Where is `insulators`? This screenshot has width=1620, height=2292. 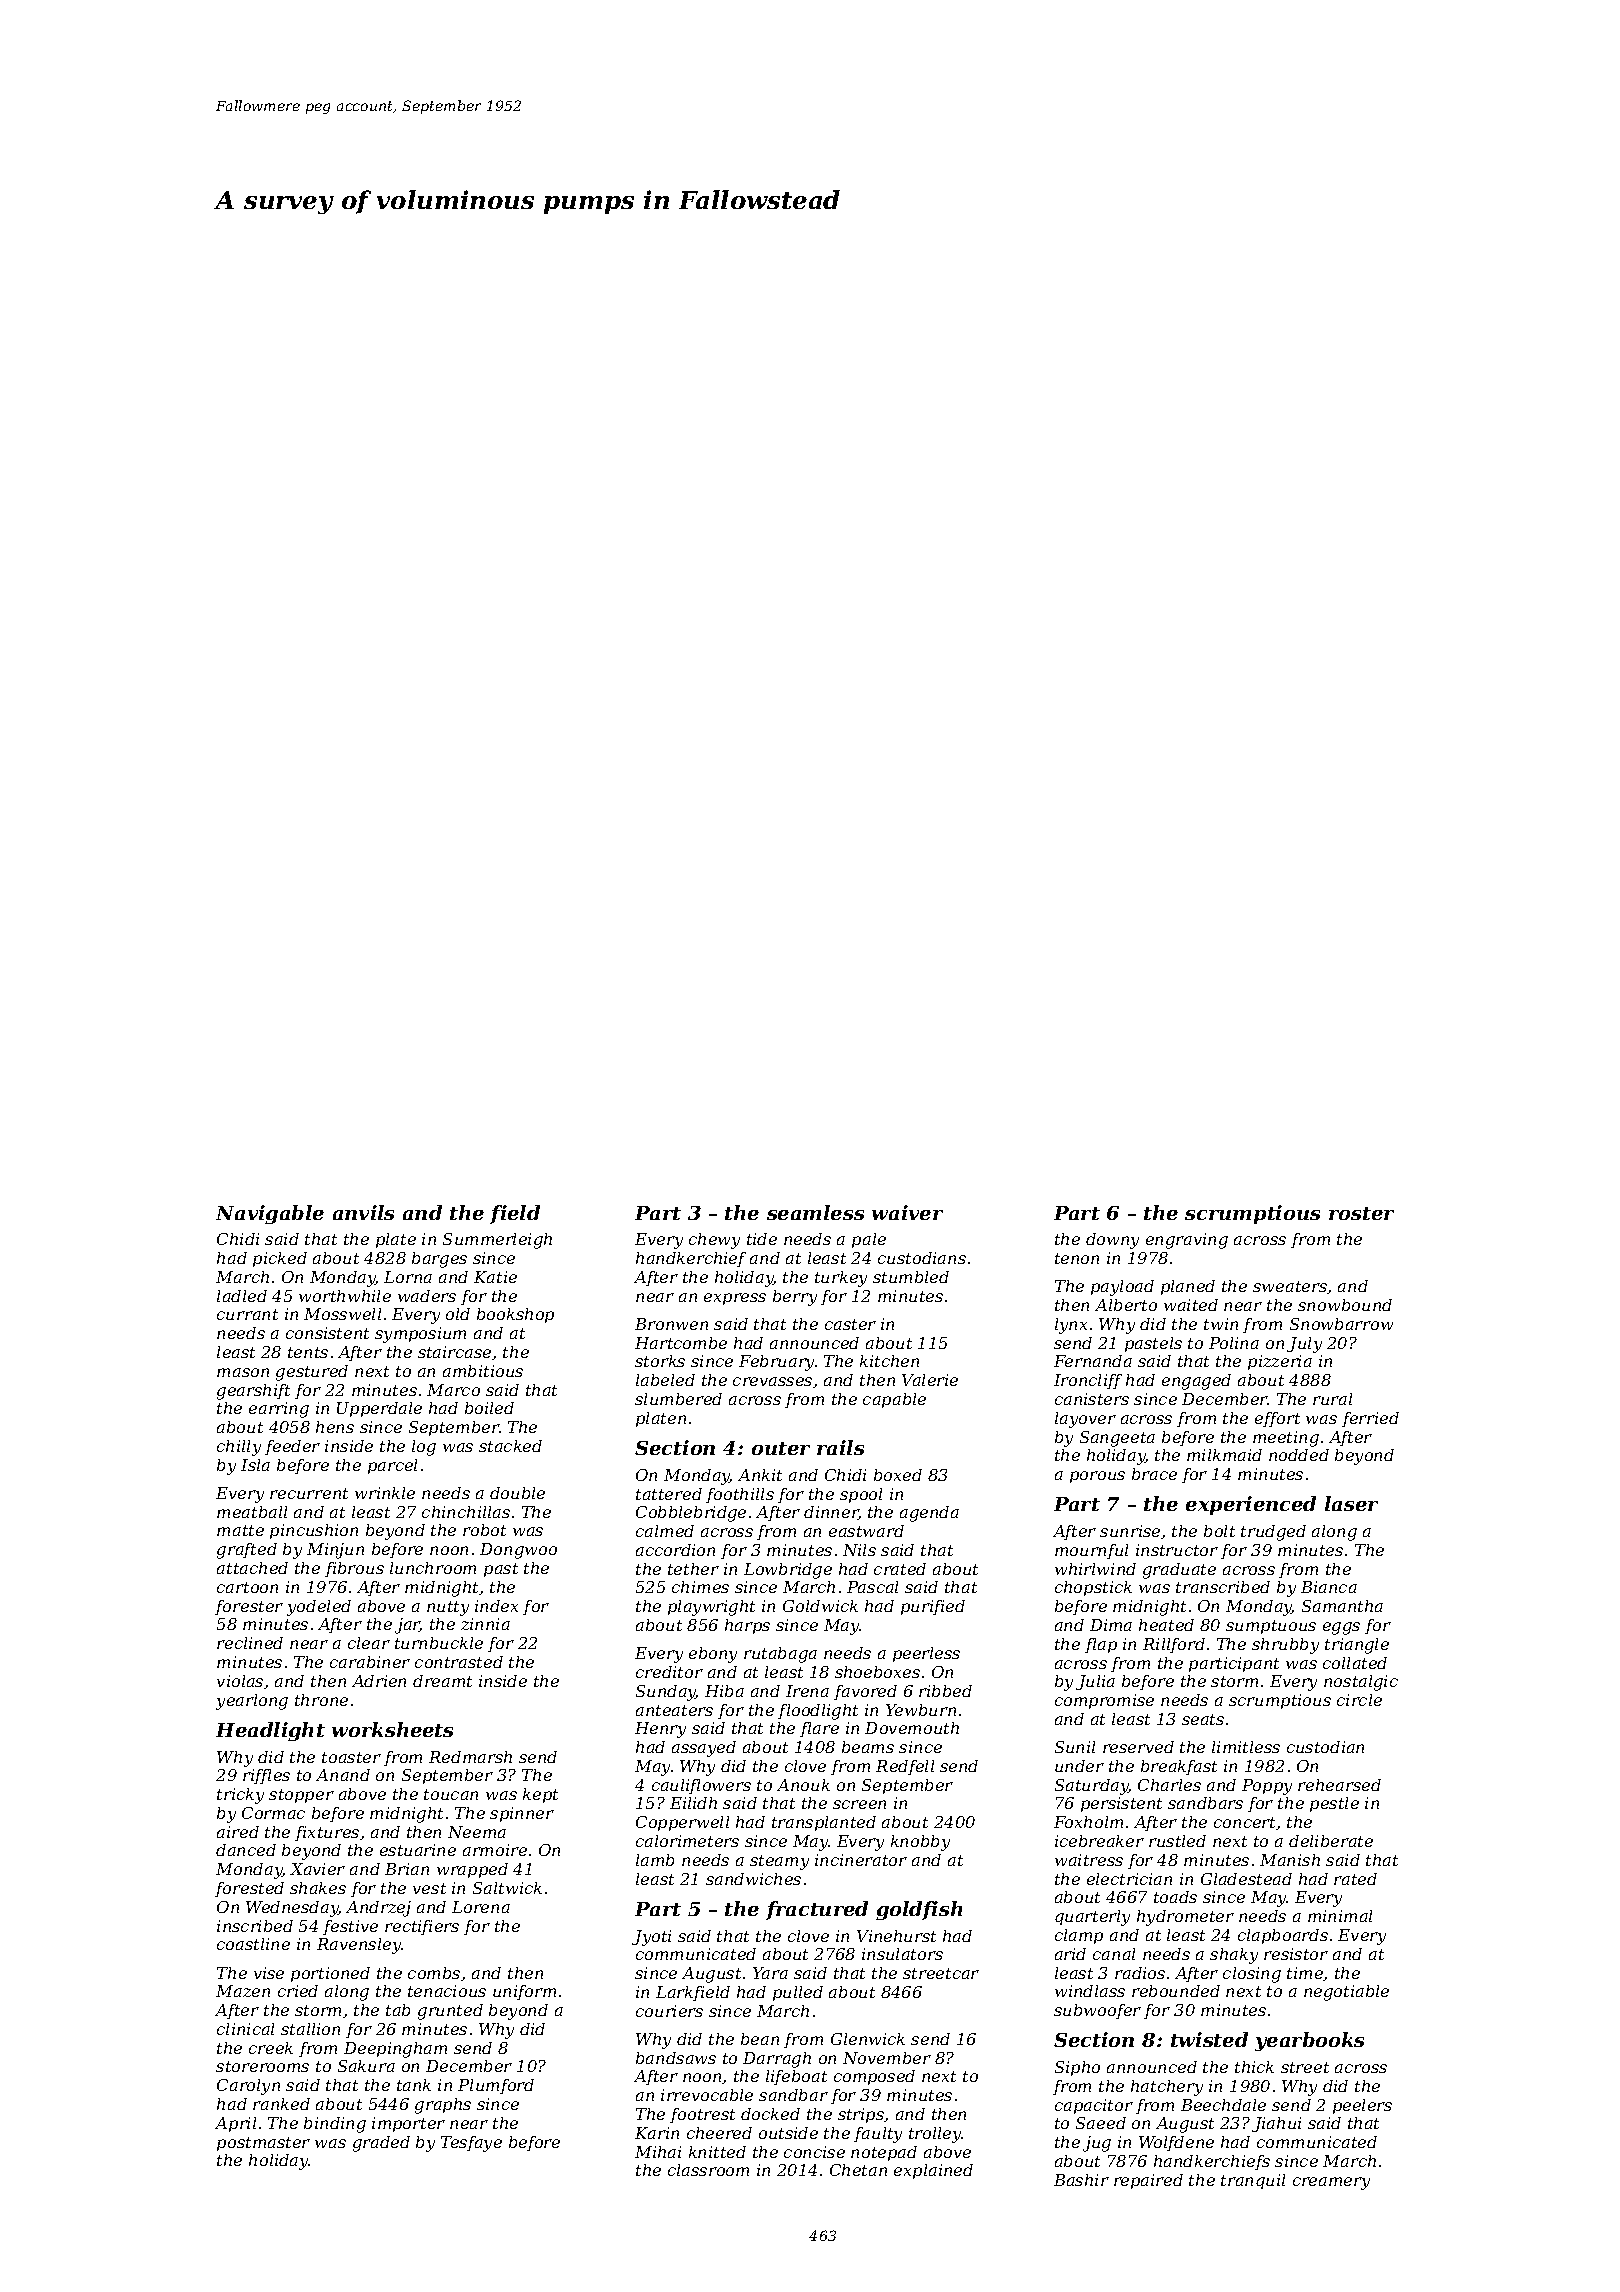
insulators is located at coordinates (902, 1954).
